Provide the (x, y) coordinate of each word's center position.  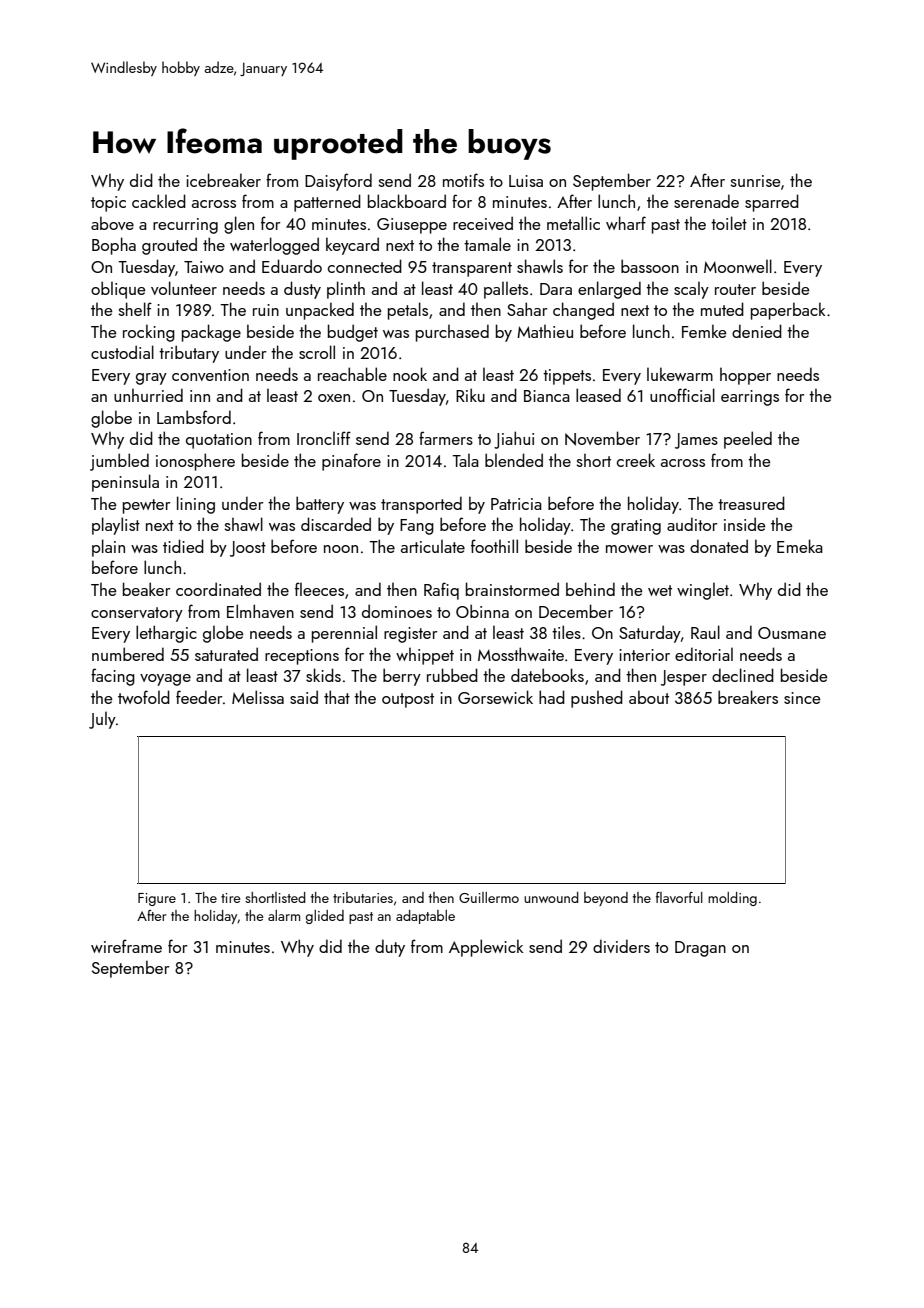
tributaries (363, 897)
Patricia (516, 504)
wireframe (126, 946)
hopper (745, 376)
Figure (157, 899)
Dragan (700, 949)
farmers (446, 438)
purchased (452, 333)
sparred (772, 203)
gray (151, 379)
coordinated (218, 589)
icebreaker (223, 180)
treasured (751, 503)
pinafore (351, 462)
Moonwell (738, 266)
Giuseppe (412, 226)
